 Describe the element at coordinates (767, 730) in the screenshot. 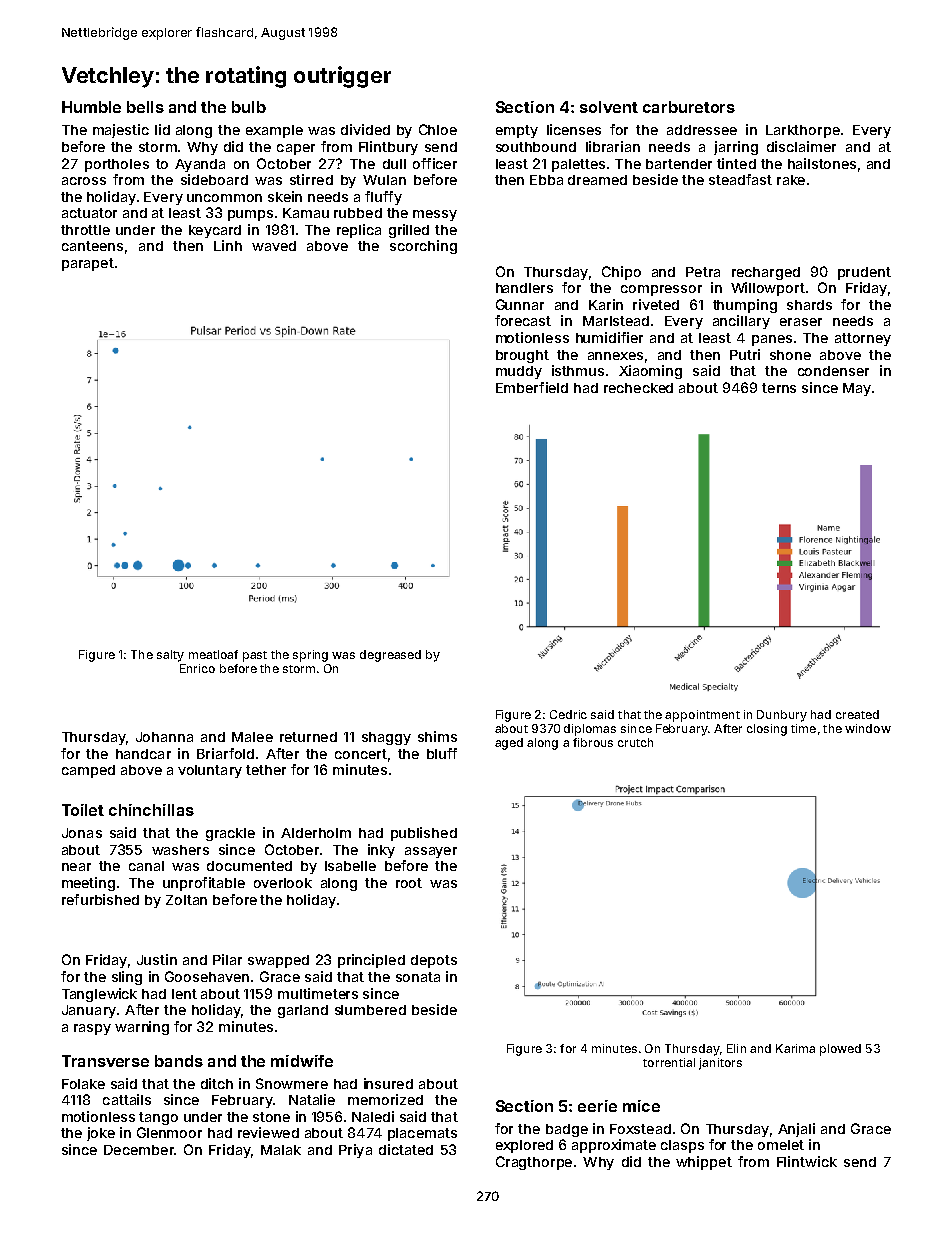

I see `closing` at that location.
